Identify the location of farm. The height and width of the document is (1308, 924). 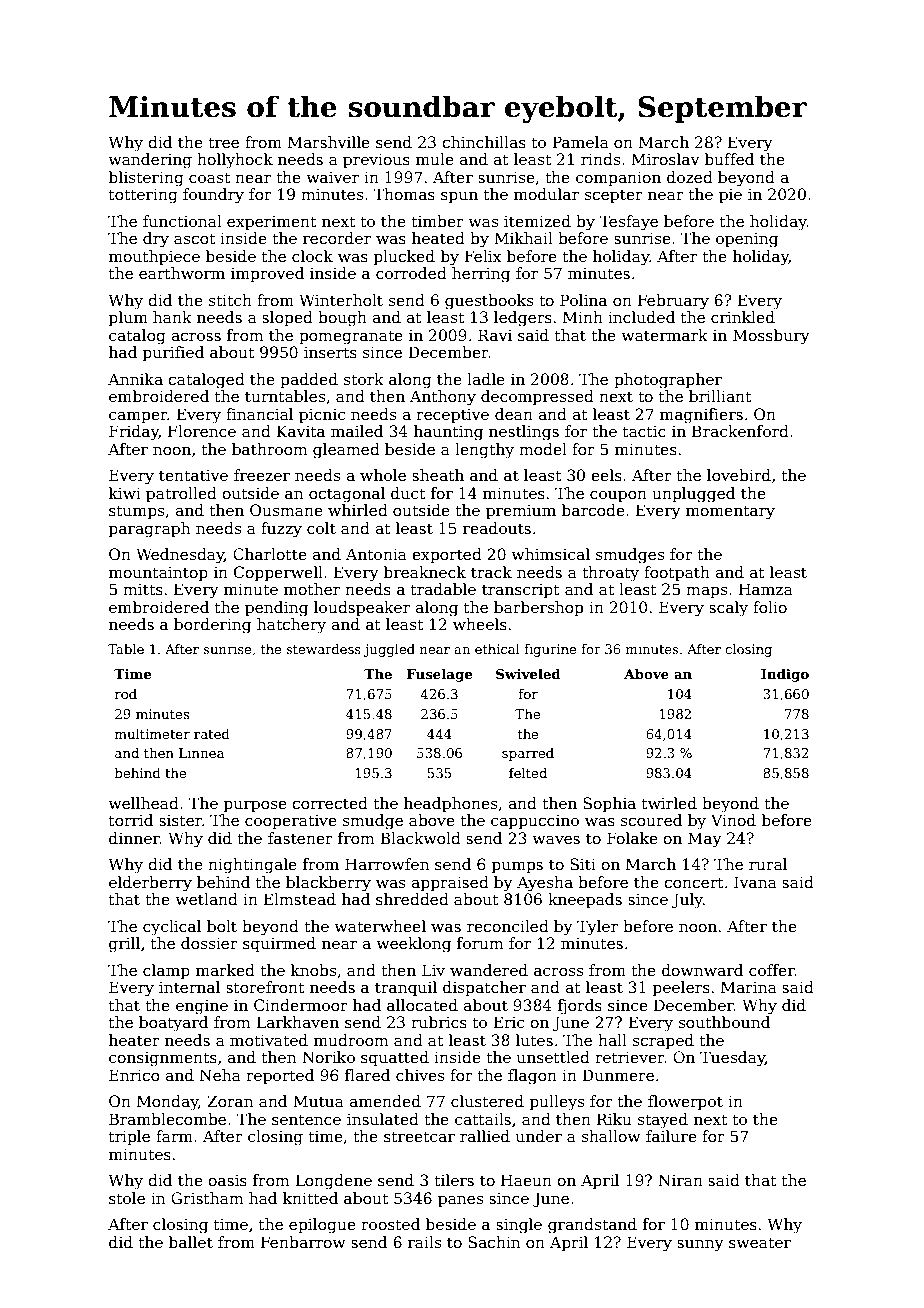
(174, 1136).
